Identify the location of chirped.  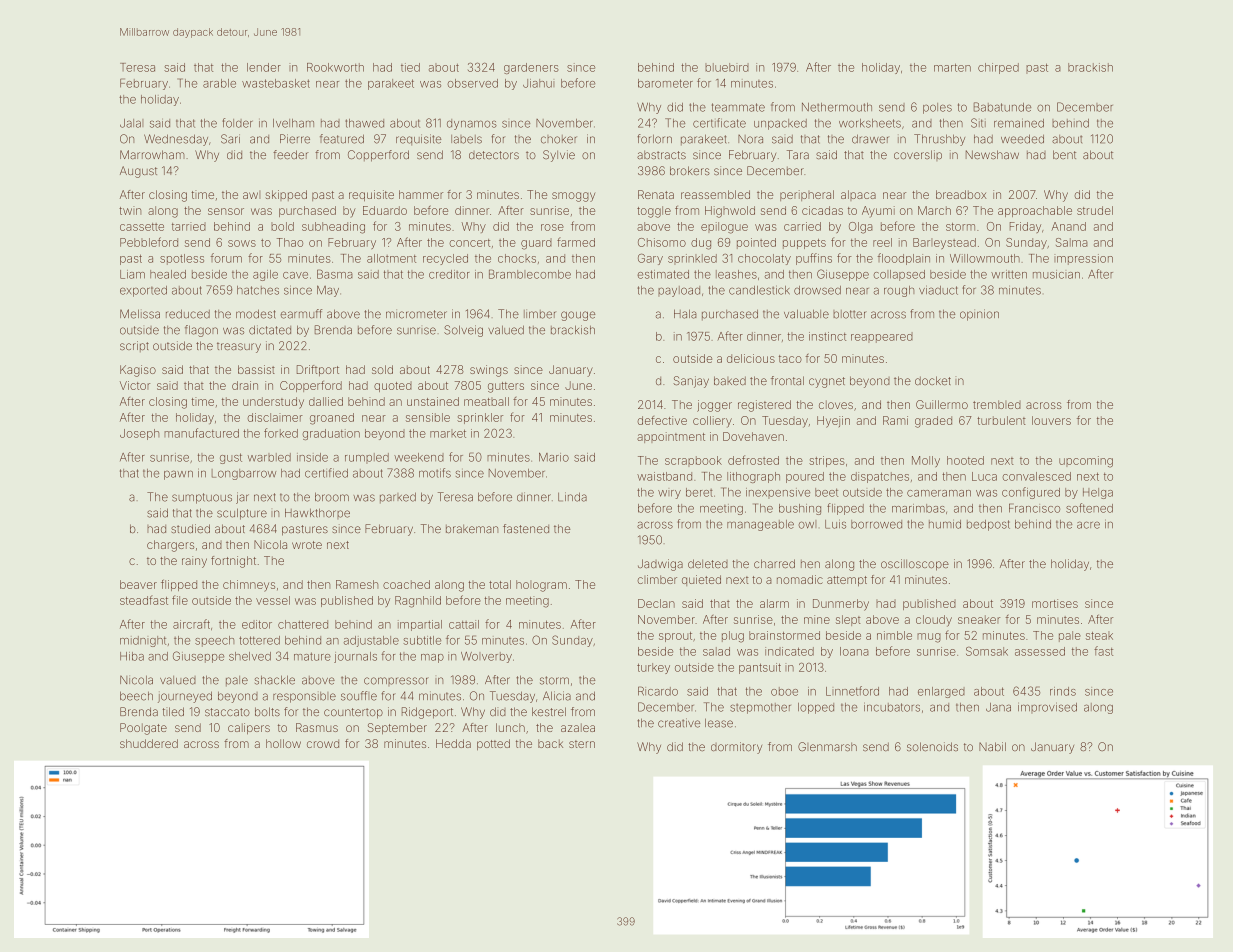
(998, 68).
